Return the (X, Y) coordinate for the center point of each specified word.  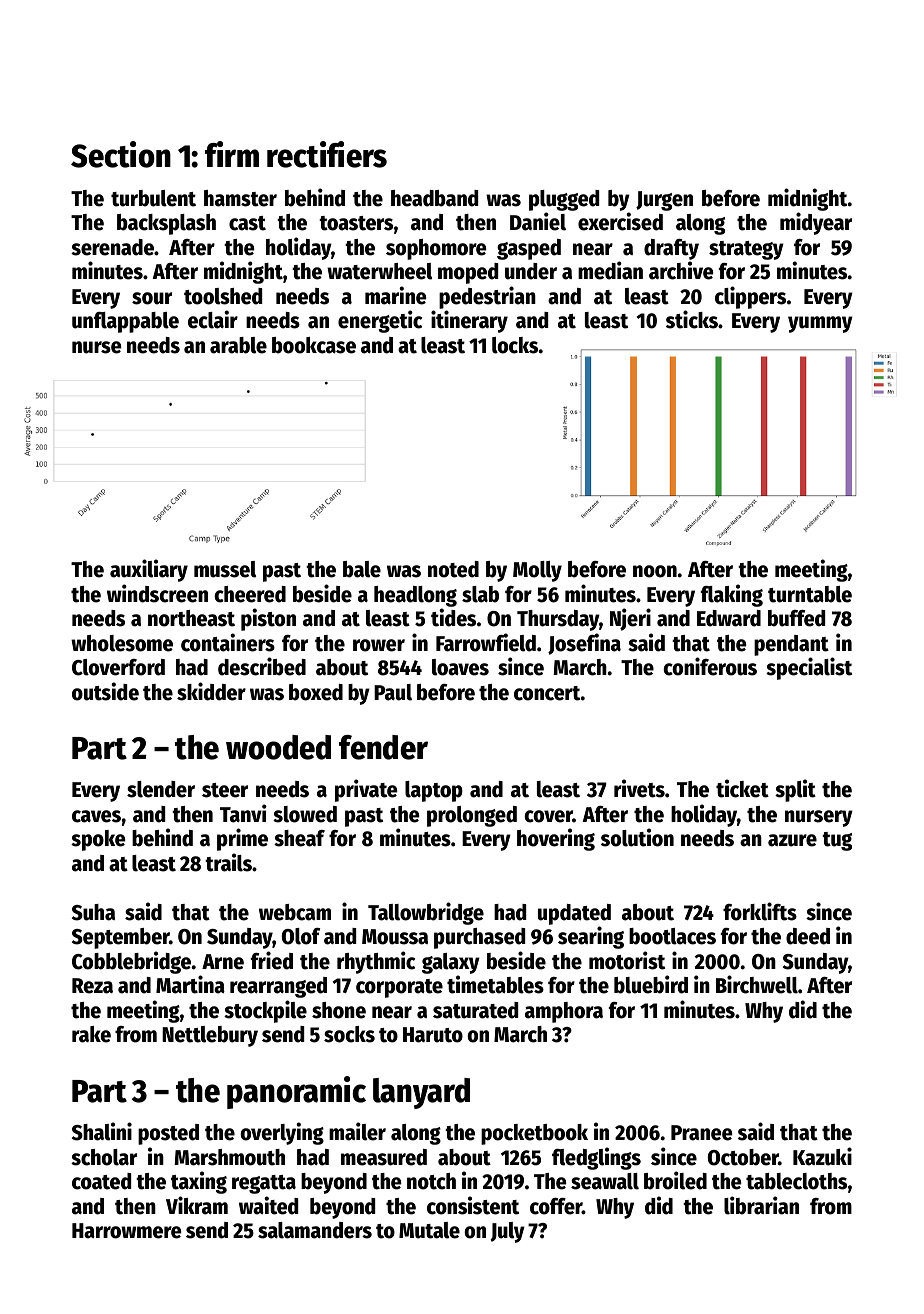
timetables (495, 984)
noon (655, 571)
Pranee (701, 1133)
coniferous (710, 666)
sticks (692, 319)
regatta (264, 1184)
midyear (816, 223)
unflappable (125, 322)
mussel (225, 569)
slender (161, 789)
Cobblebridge (132, 962)
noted (453, 569)
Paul (393, 692)
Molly (537, 571)
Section (121, 154)
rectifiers (327, 154)
